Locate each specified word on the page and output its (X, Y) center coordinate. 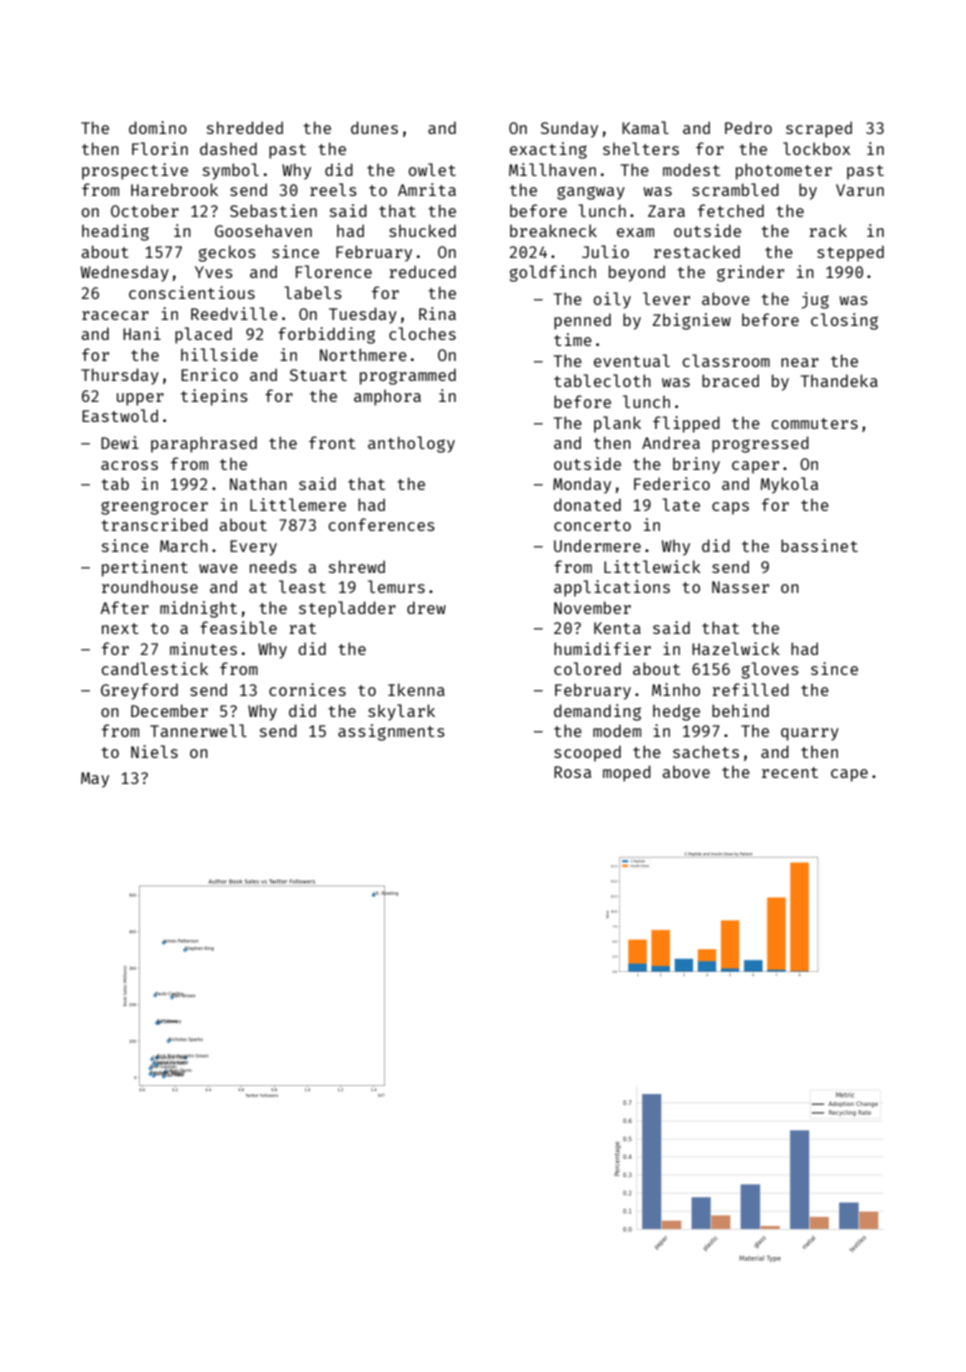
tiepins (214, 397)
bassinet (819, 545)
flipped (686, 424)
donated (587, 504)
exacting (548, 150)
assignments (391, 732)
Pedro (748, 127)
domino (158, 127)
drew (426, 607)
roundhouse (150, 586)
